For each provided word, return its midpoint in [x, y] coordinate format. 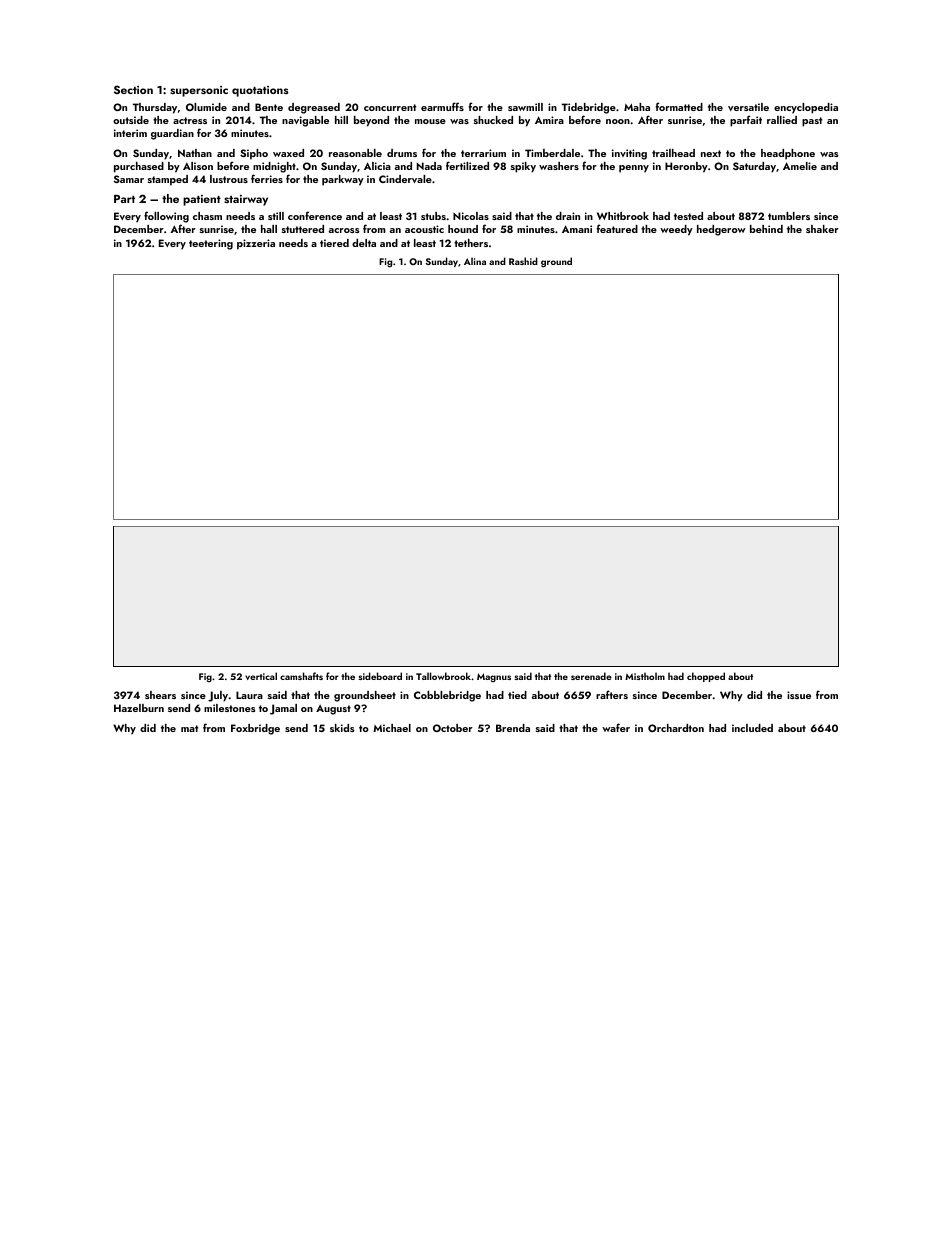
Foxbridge [255, 729]
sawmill [525, 107]
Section [133, 89]
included [752, 728]
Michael [392, 728]
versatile [748, 107]
